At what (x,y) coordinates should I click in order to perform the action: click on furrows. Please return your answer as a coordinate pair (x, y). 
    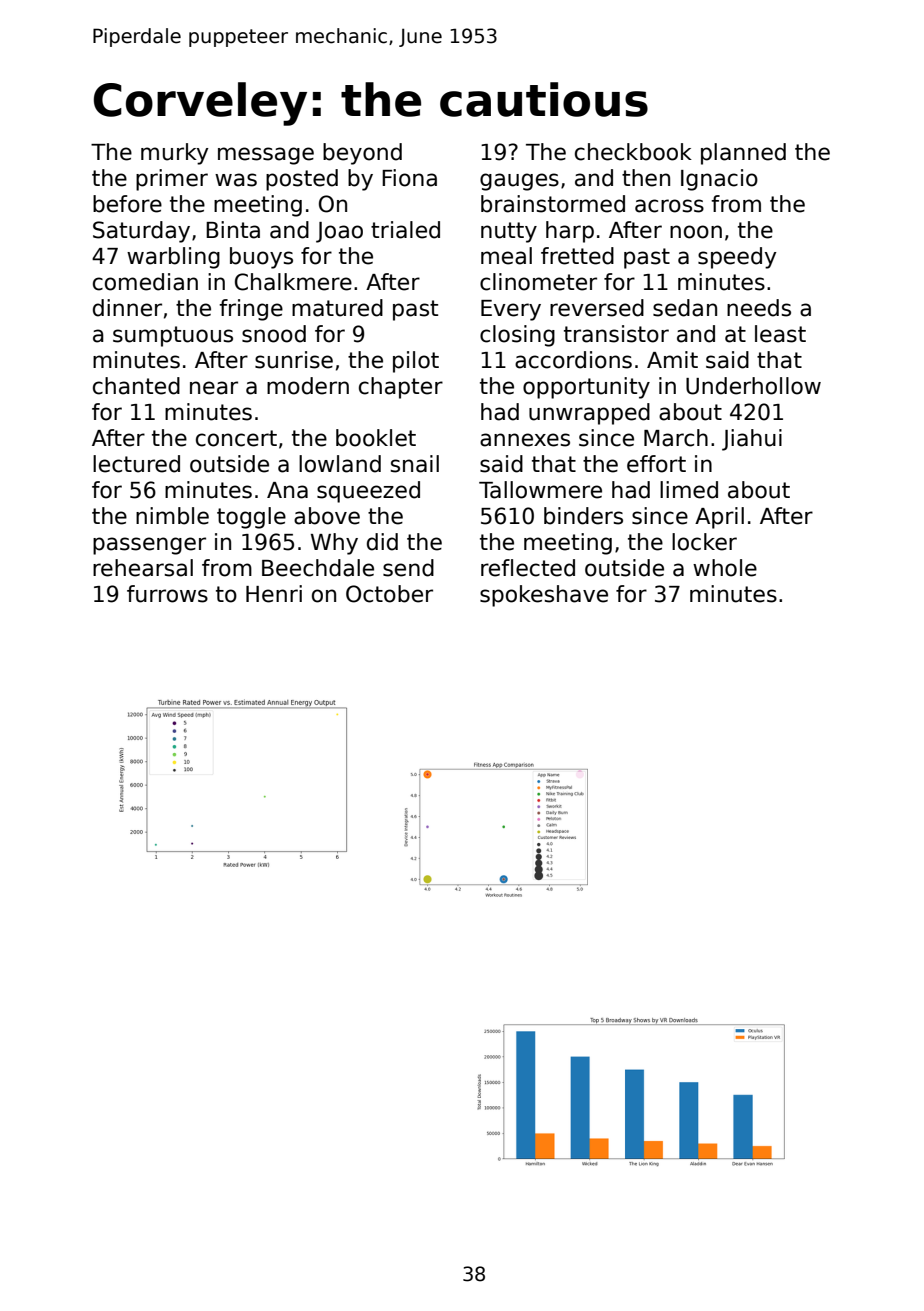
    Looking at the image, I should click on (167, 594).
